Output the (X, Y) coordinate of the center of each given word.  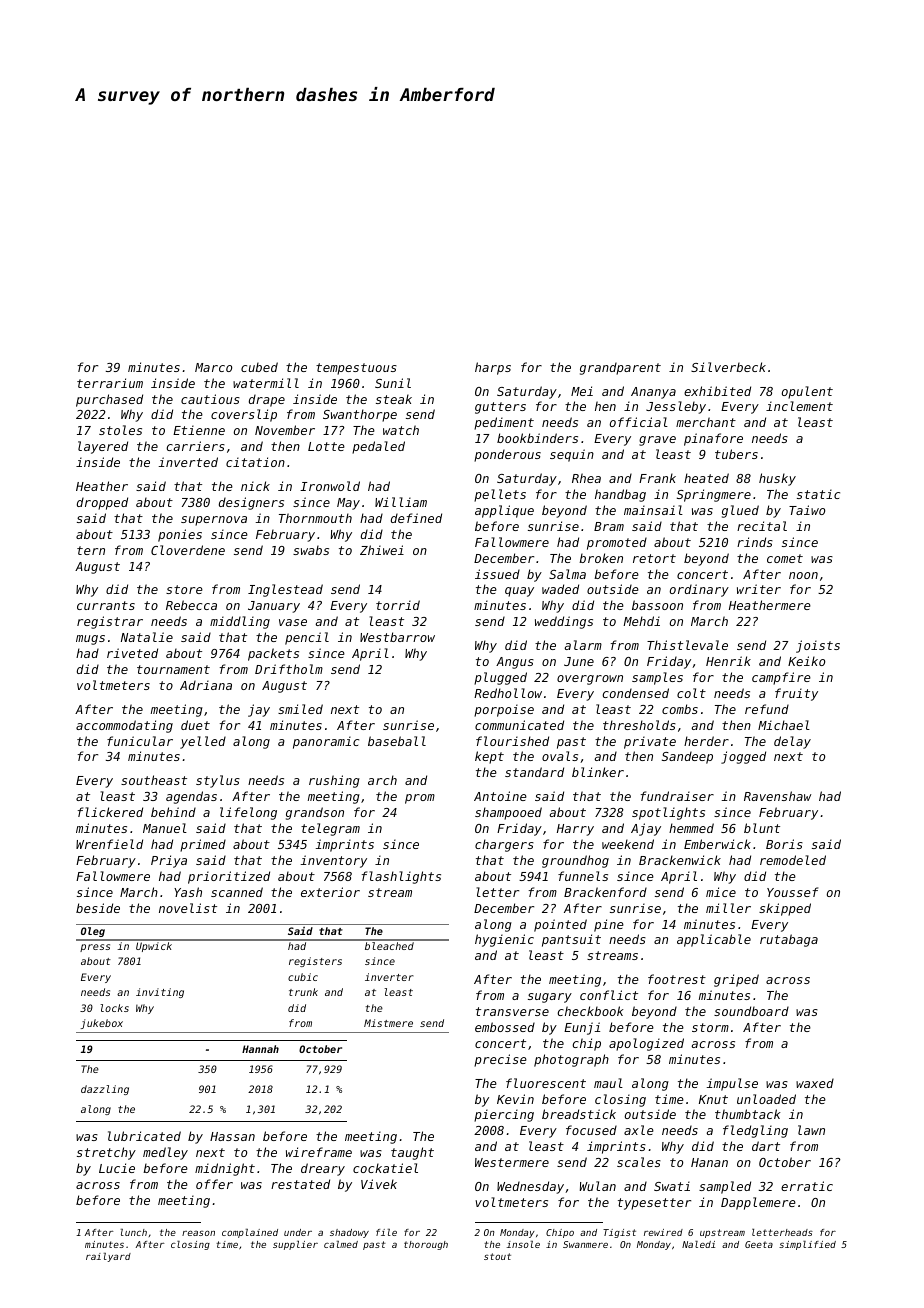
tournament (173, 669)
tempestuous (356, 369)
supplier (295, 1245)
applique (504, 511)
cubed (259, 367)
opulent (807, 392)
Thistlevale (687, 645)
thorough (426, 1245)
